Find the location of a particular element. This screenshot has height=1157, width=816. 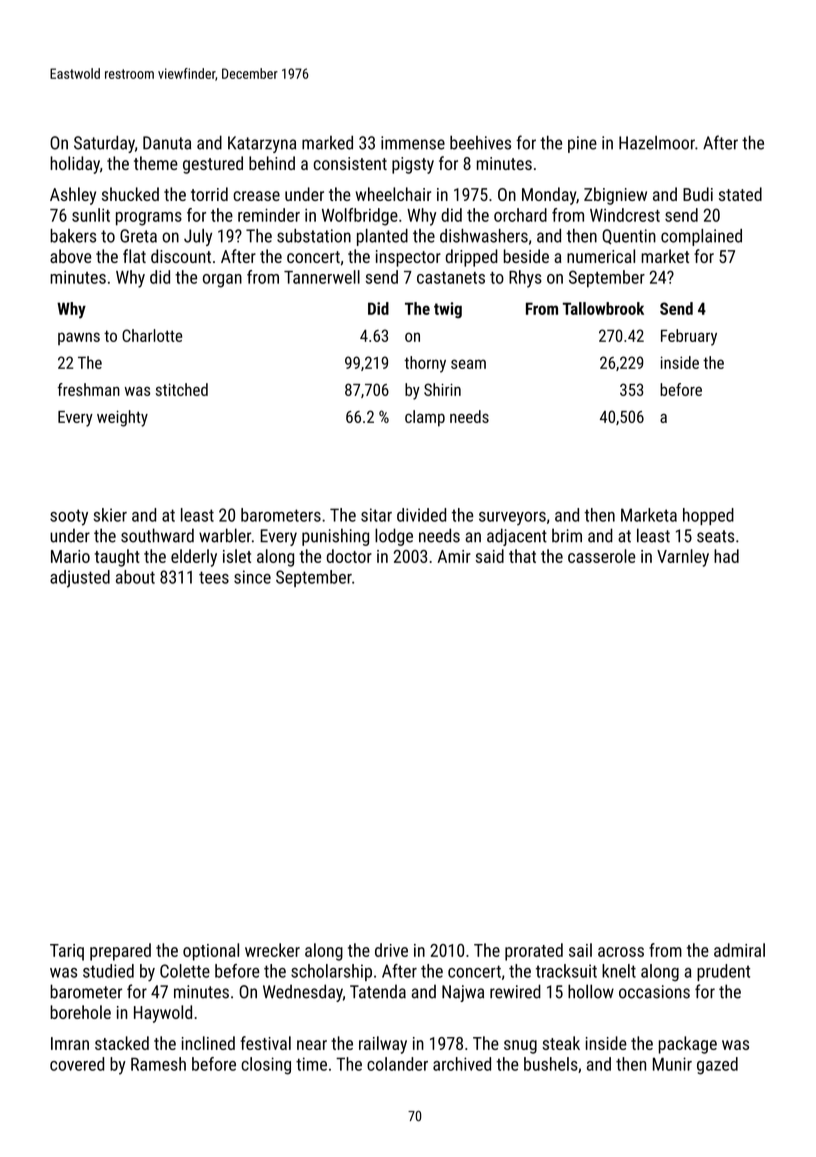

covered is located at coordinates (77, 1064).
